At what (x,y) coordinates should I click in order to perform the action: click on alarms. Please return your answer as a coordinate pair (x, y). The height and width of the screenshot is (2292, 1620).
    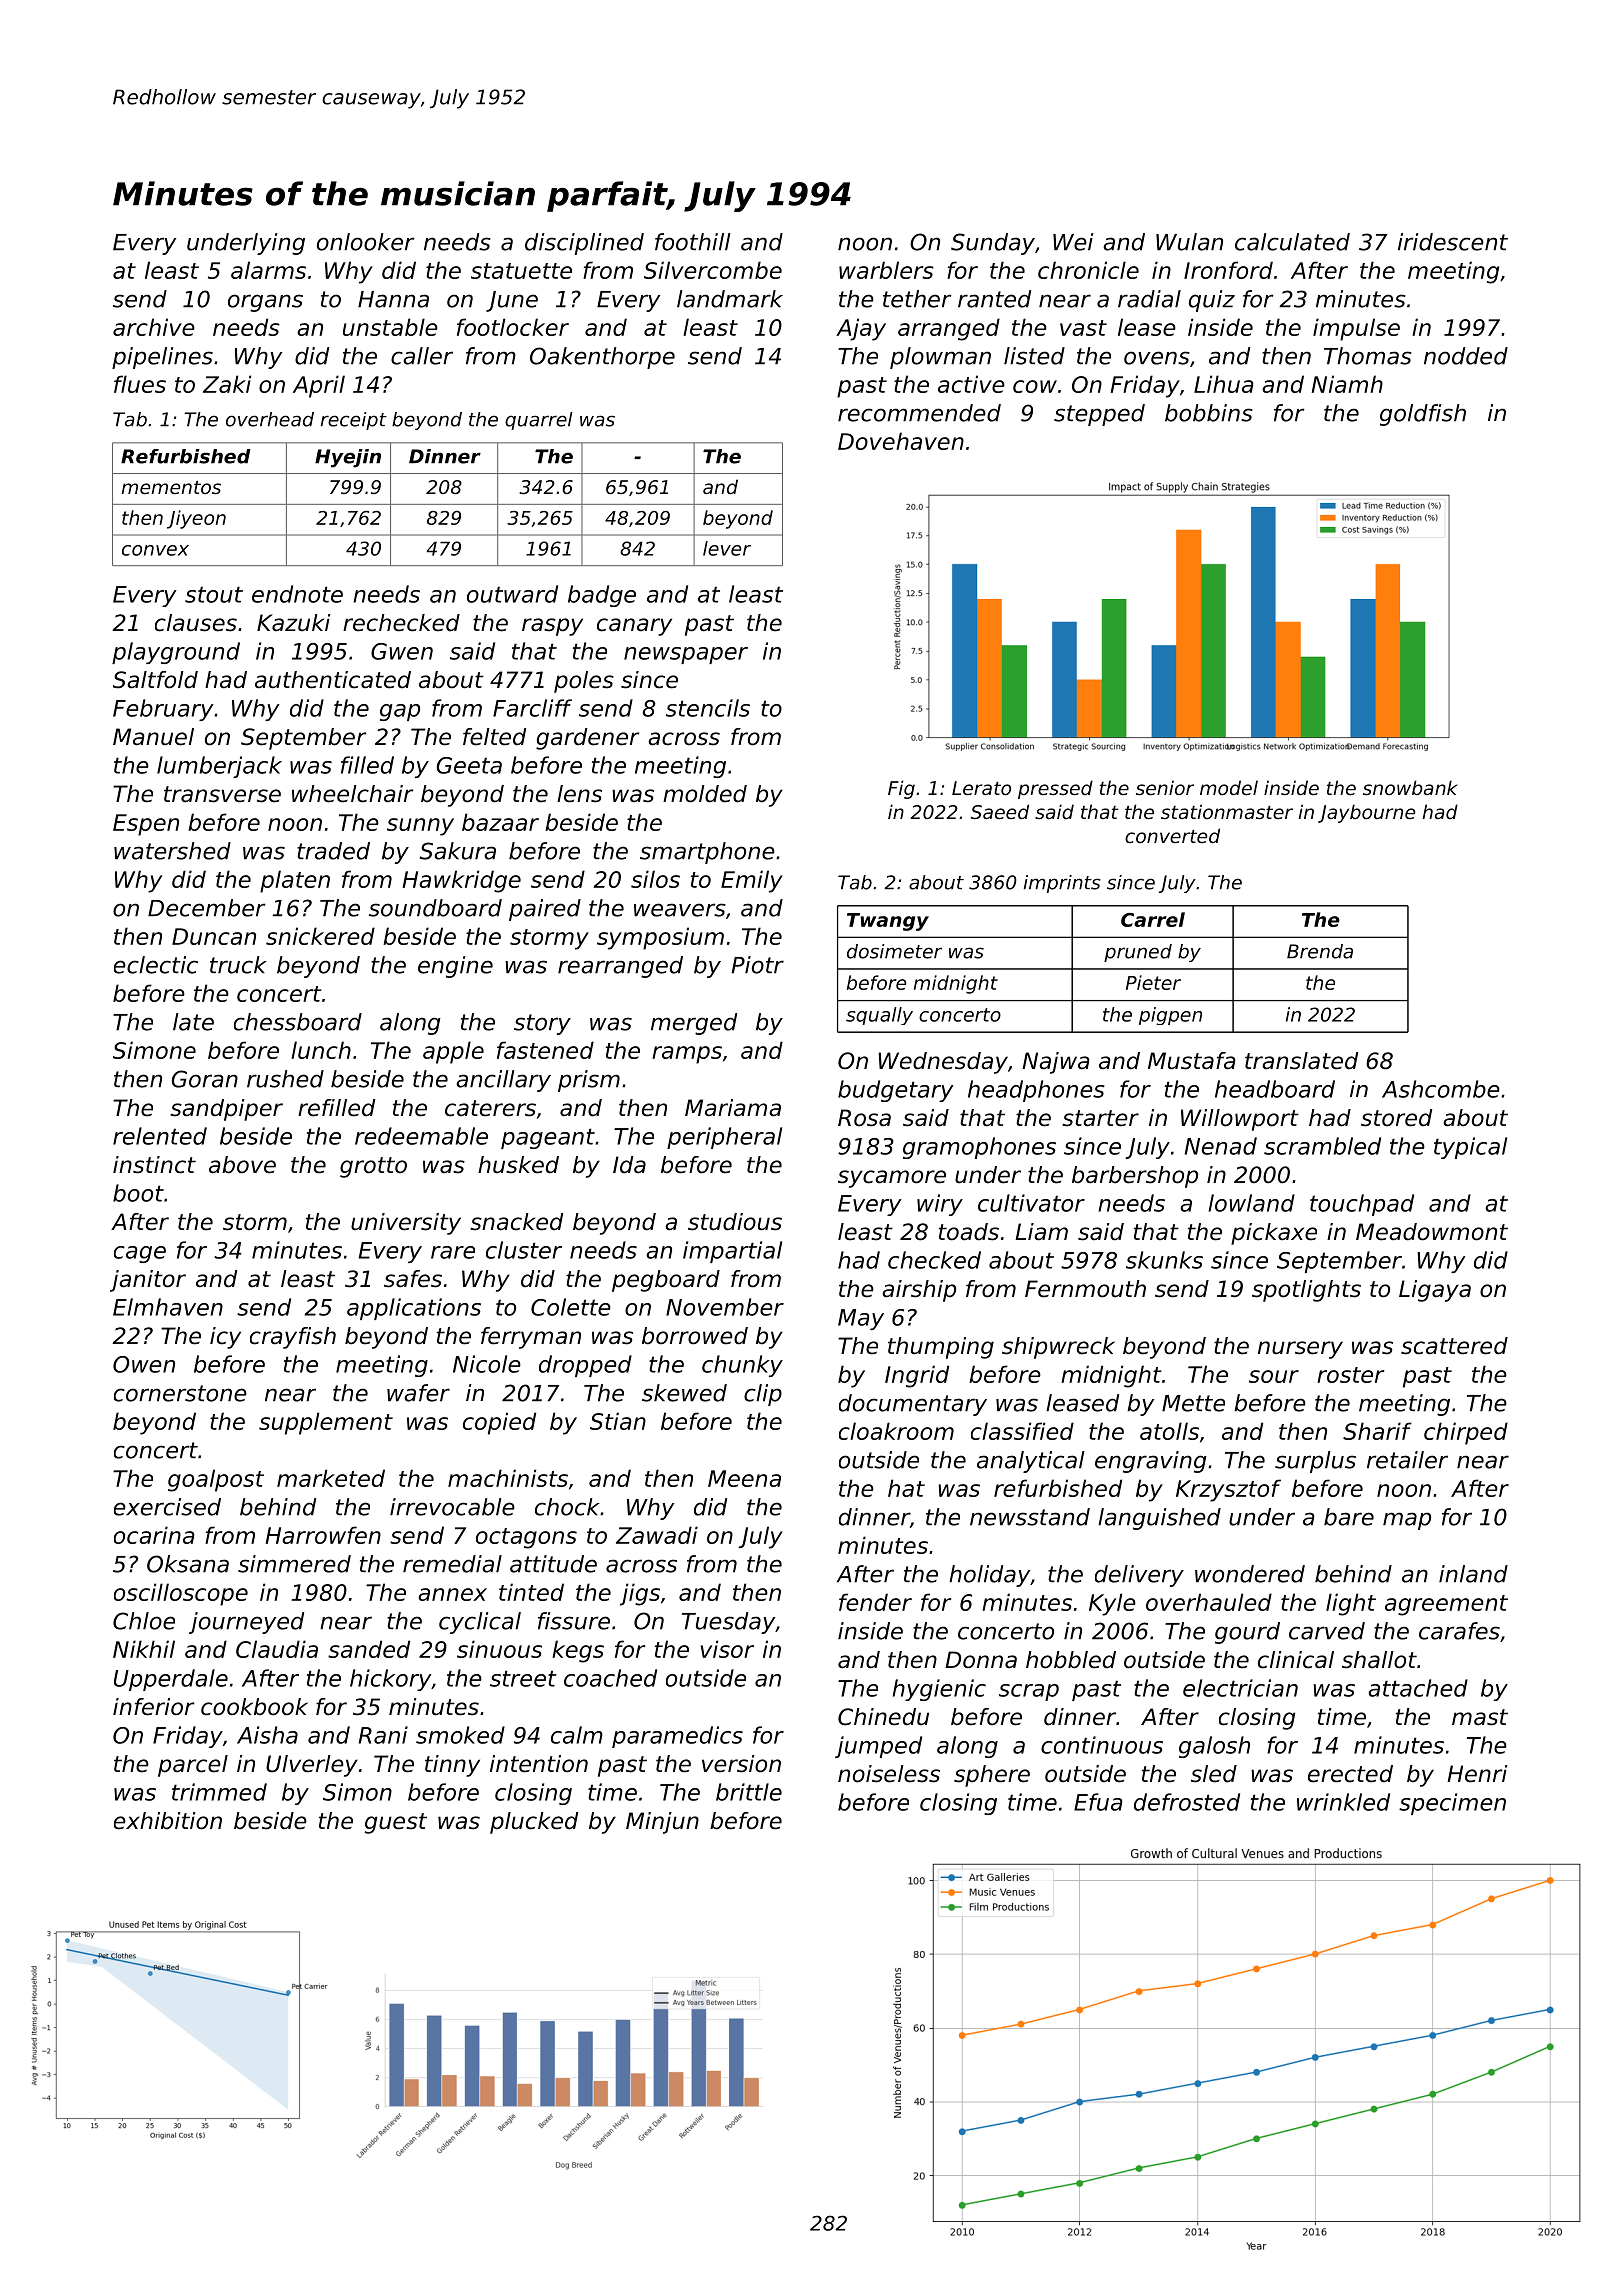
    Looking at the image, I should click on (268, 270).
